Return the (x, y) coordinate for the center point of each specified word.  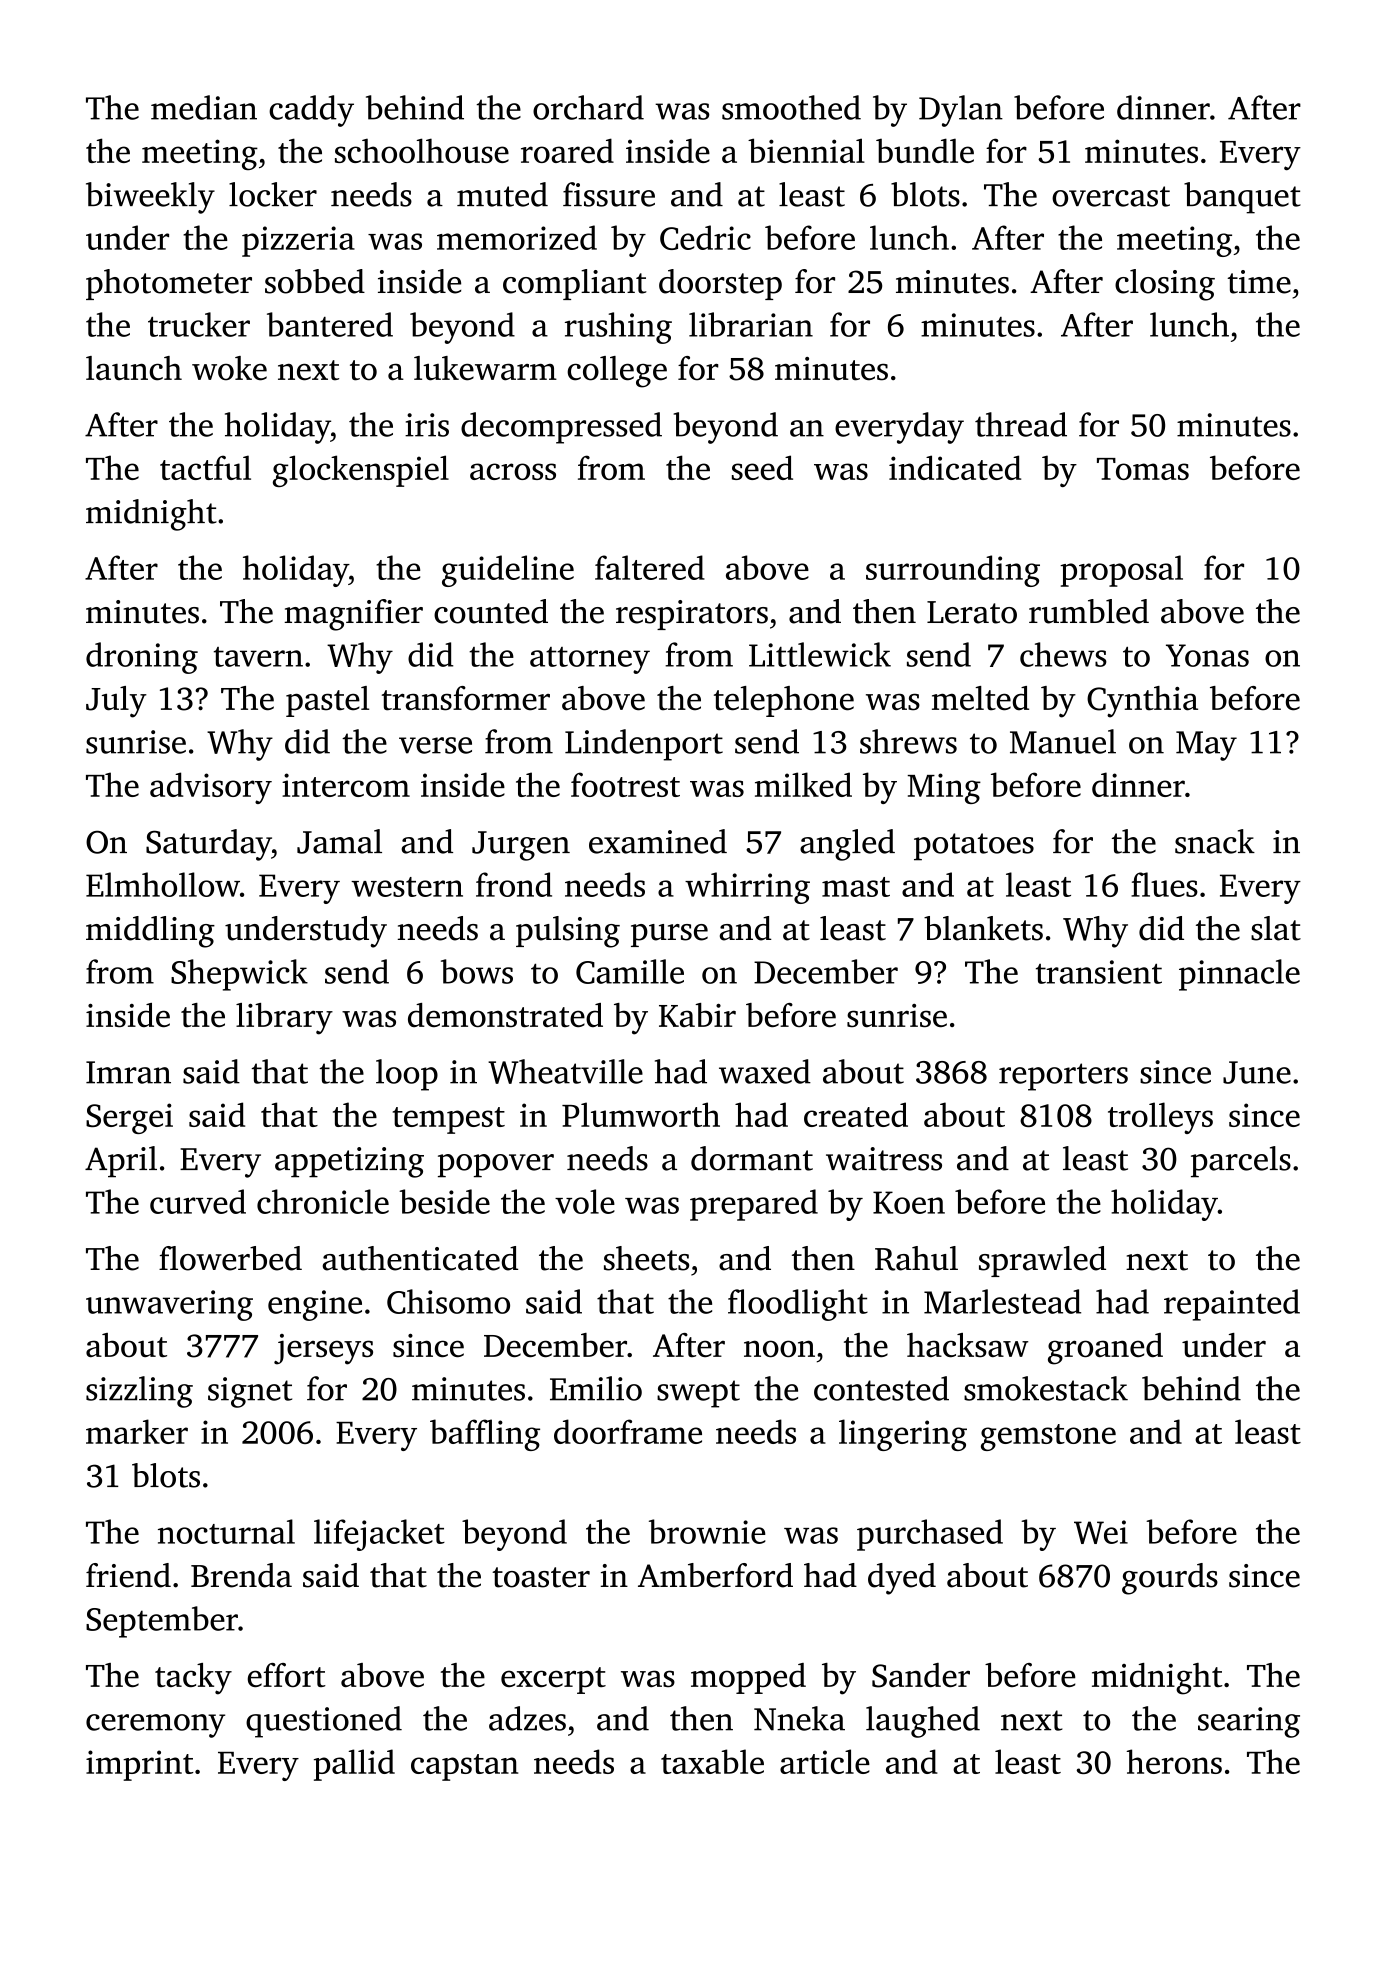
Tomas (1143, 469)
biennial (806, 150)
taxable (712, 1761)
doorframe (628, 1431)
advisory (211, 788)
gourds (1170, 1579)
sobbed (315, 281)
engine (315, 1305)
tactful (205, 467)
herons (1174, 1761)
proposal (1121, 571)
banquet (1242, 198)
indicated (955, 467)
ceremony (155, 1726)
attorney (590, 660)
